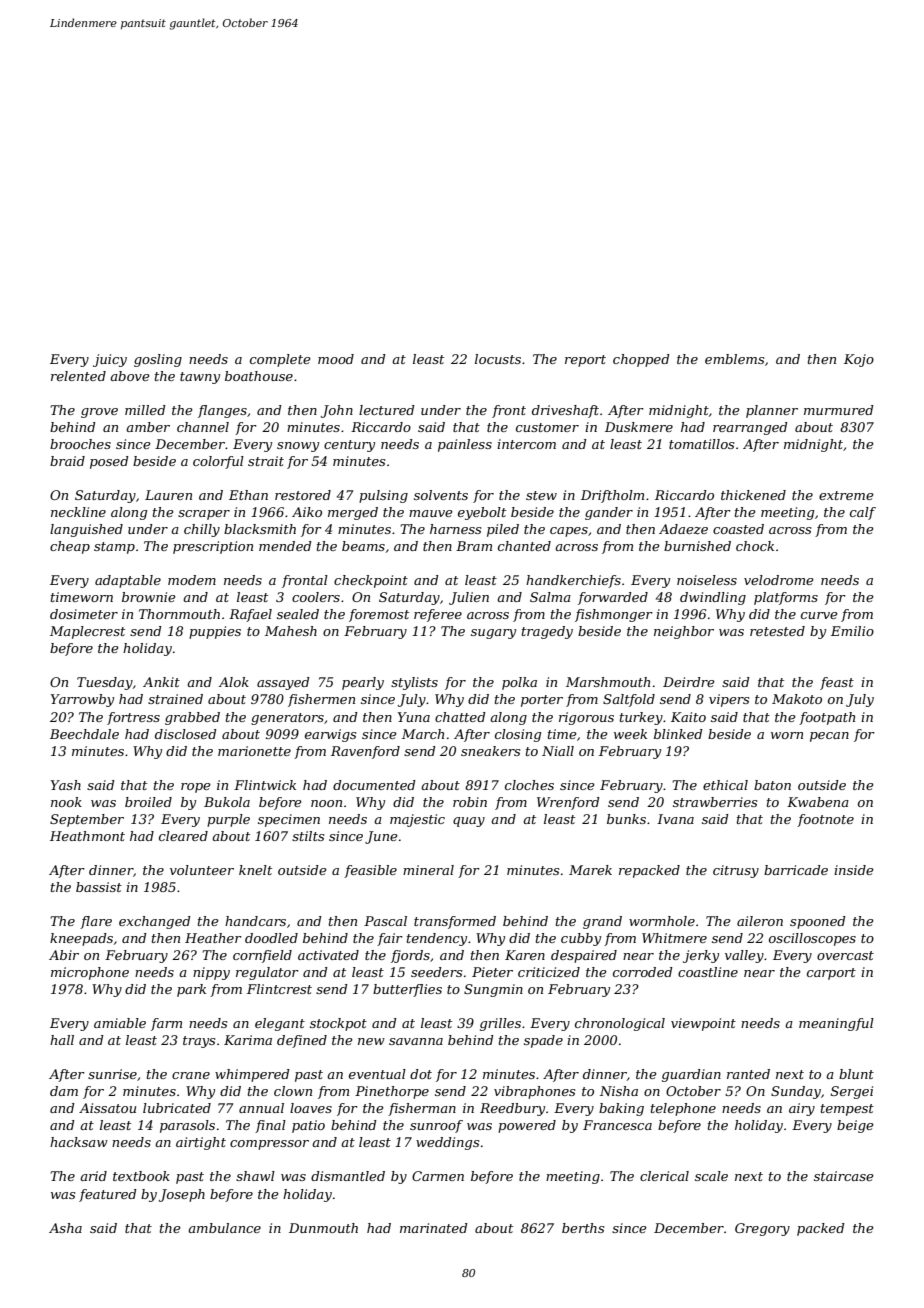 The height and width of the screenshot is (1308, 924). I want to click on relented, so click(78, 376).
